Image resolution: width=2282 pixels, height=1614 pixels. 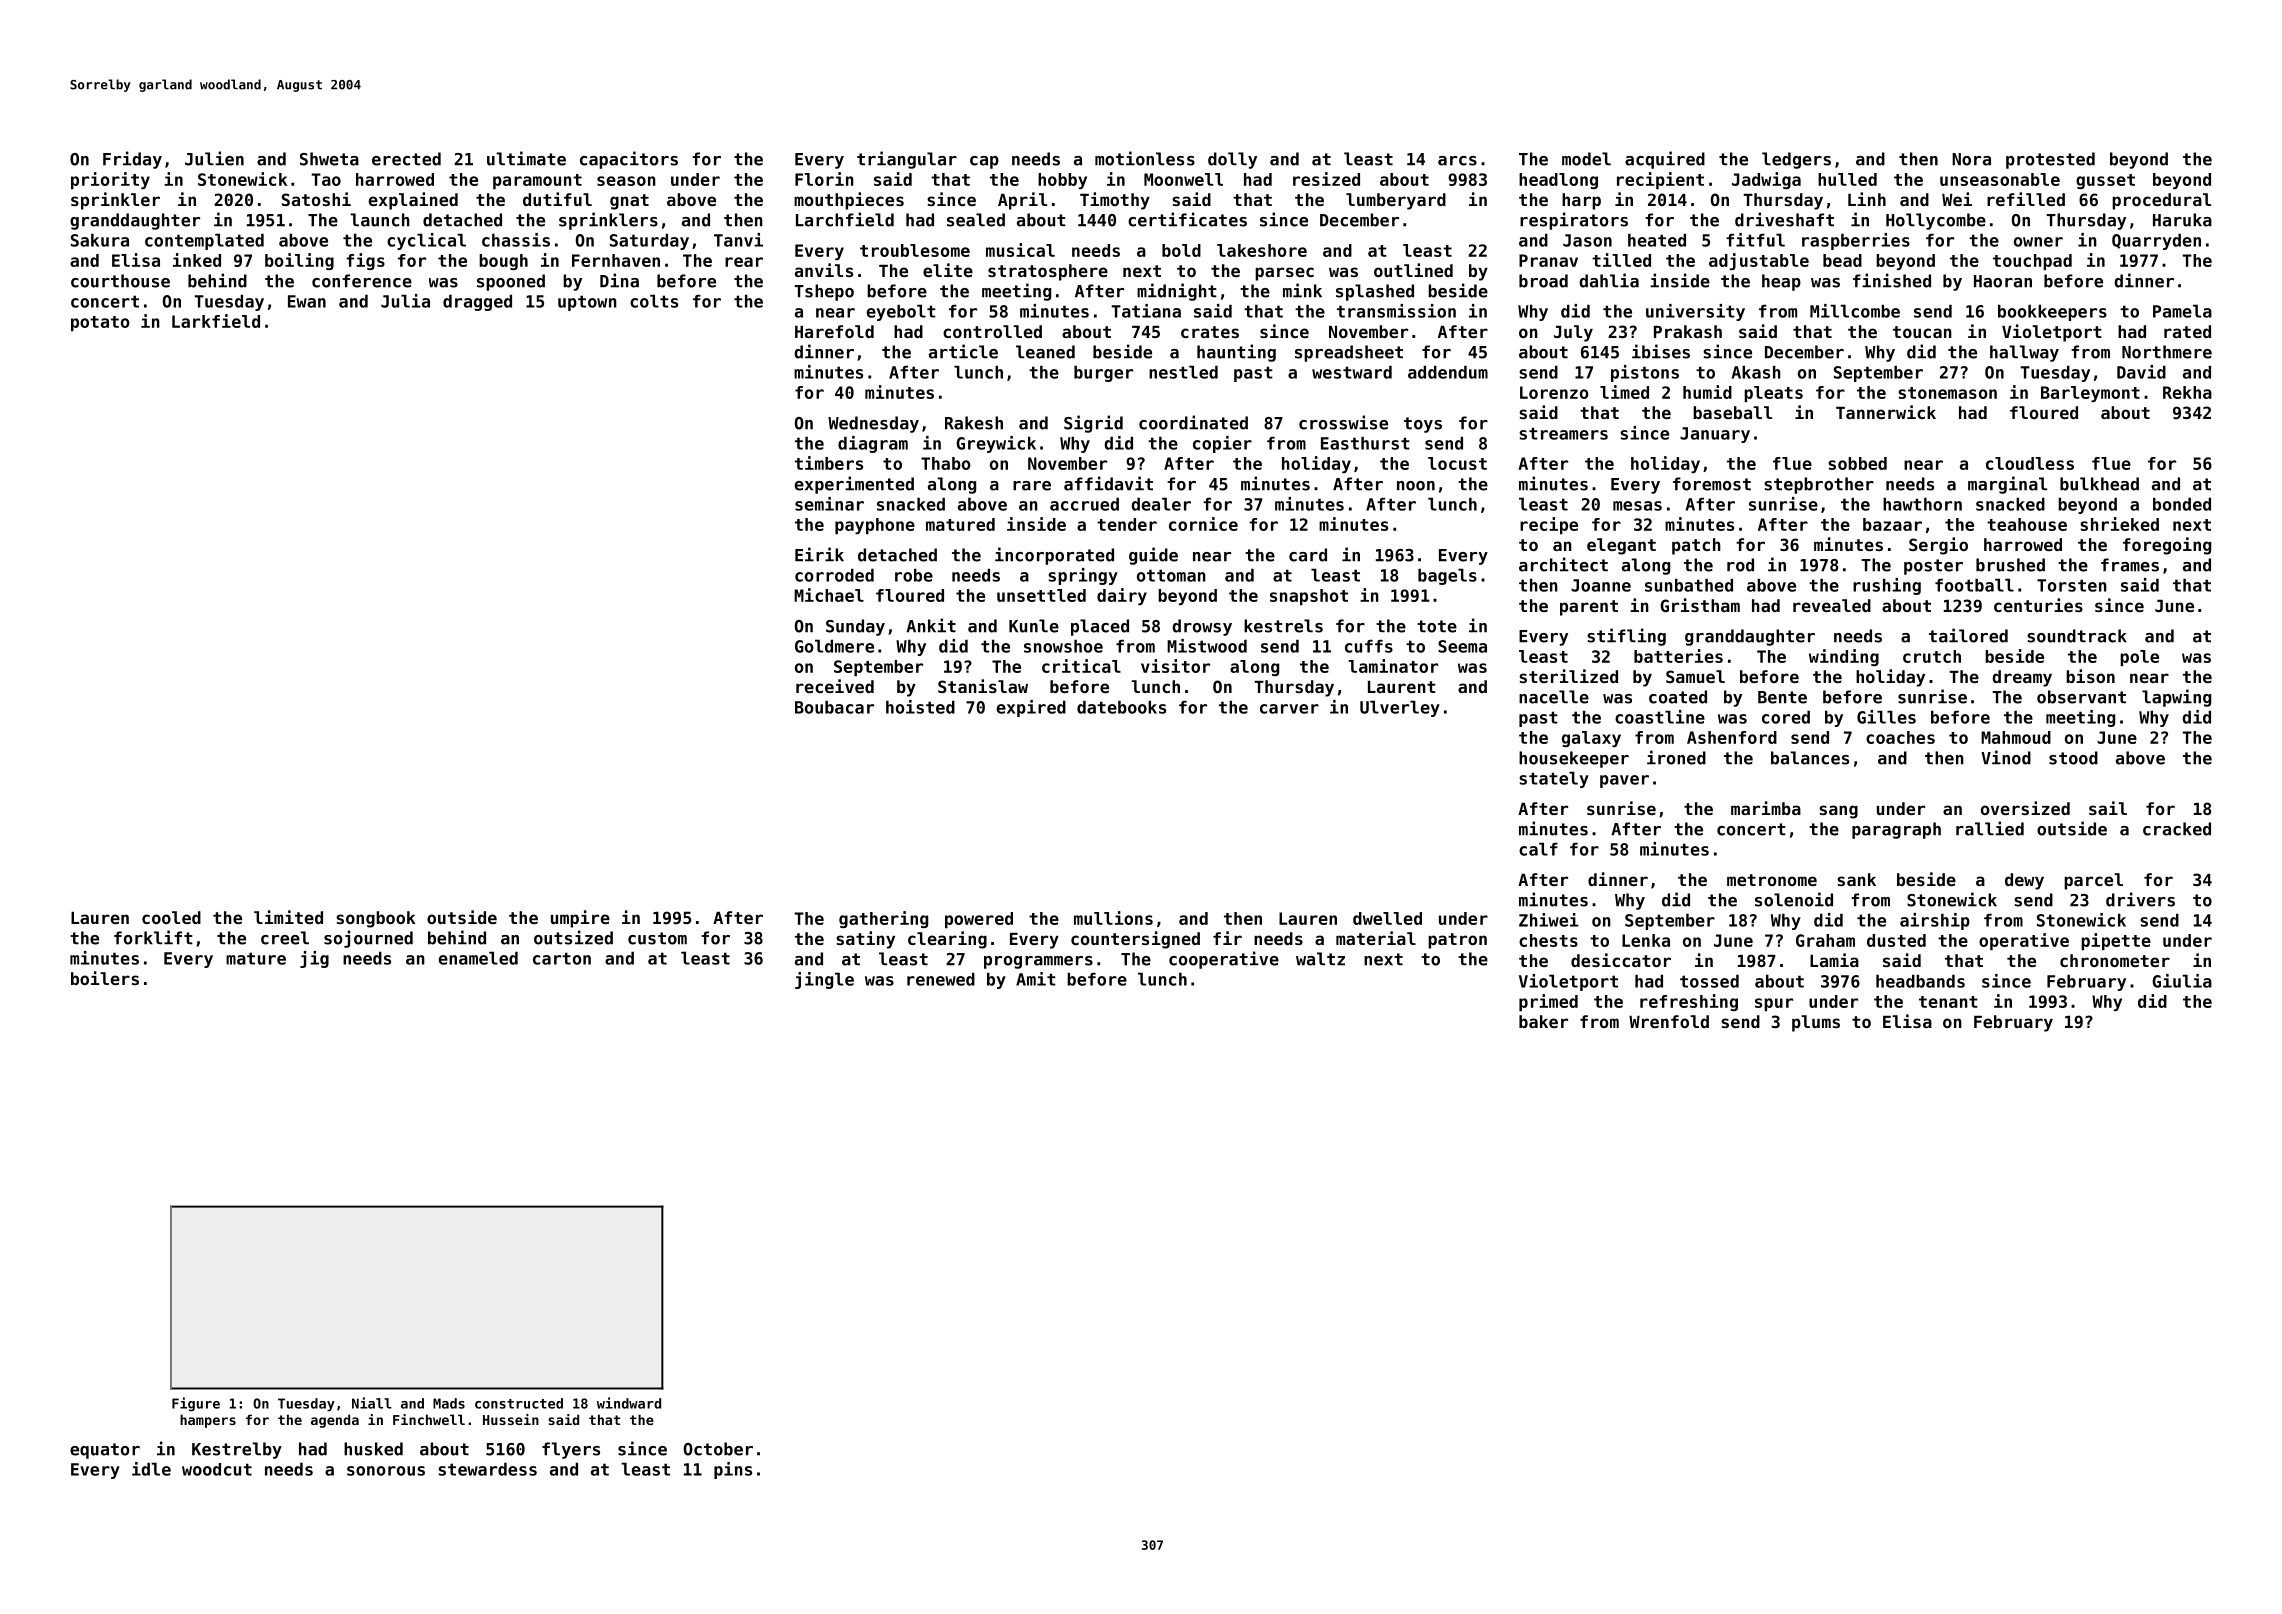 I want to click on baker, so click(x=1543, y=1021).
